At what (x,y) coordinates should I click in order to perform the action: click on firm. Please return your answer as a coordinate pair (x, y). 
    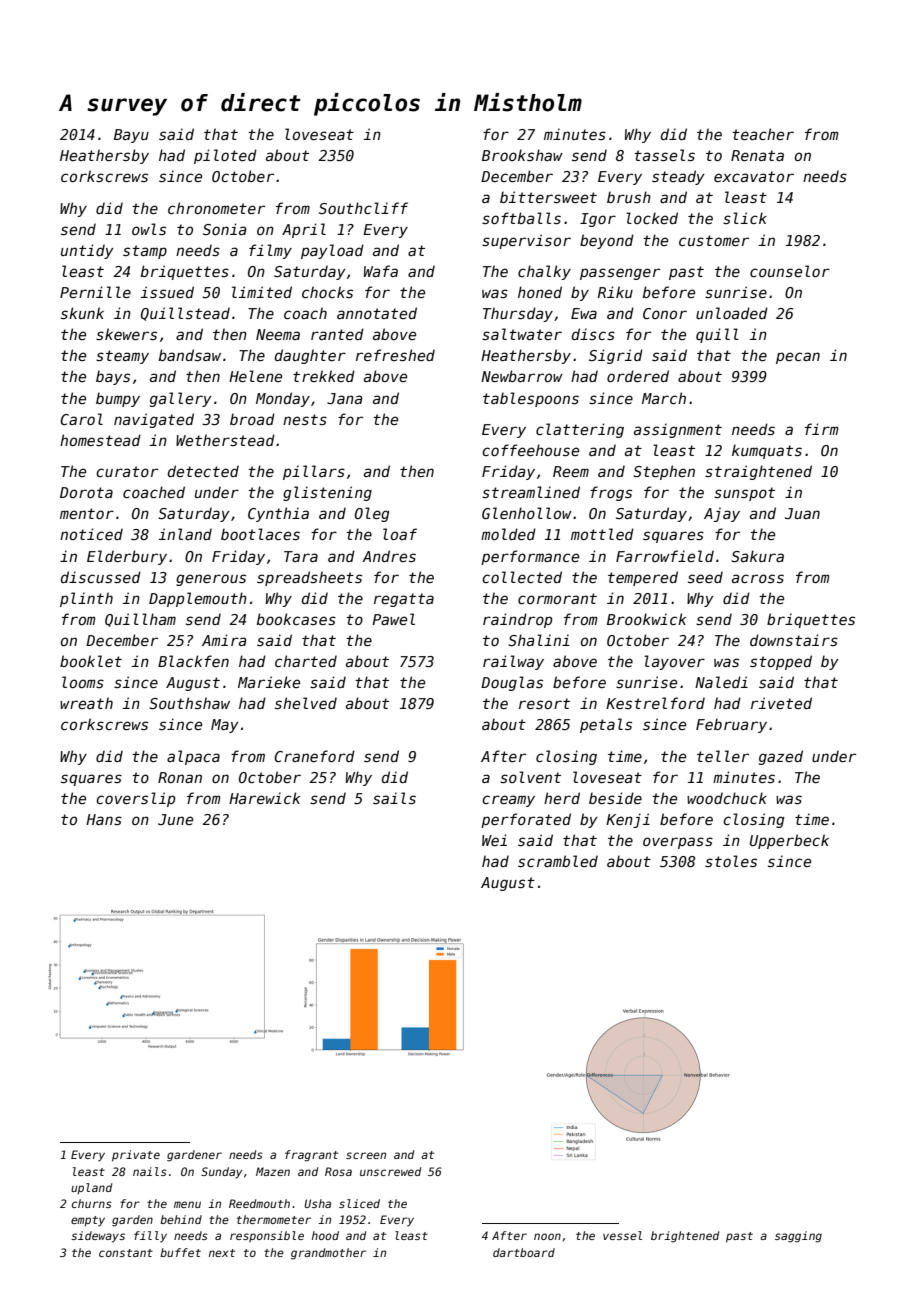
    Looking at the image, I should click on (822, 429).
